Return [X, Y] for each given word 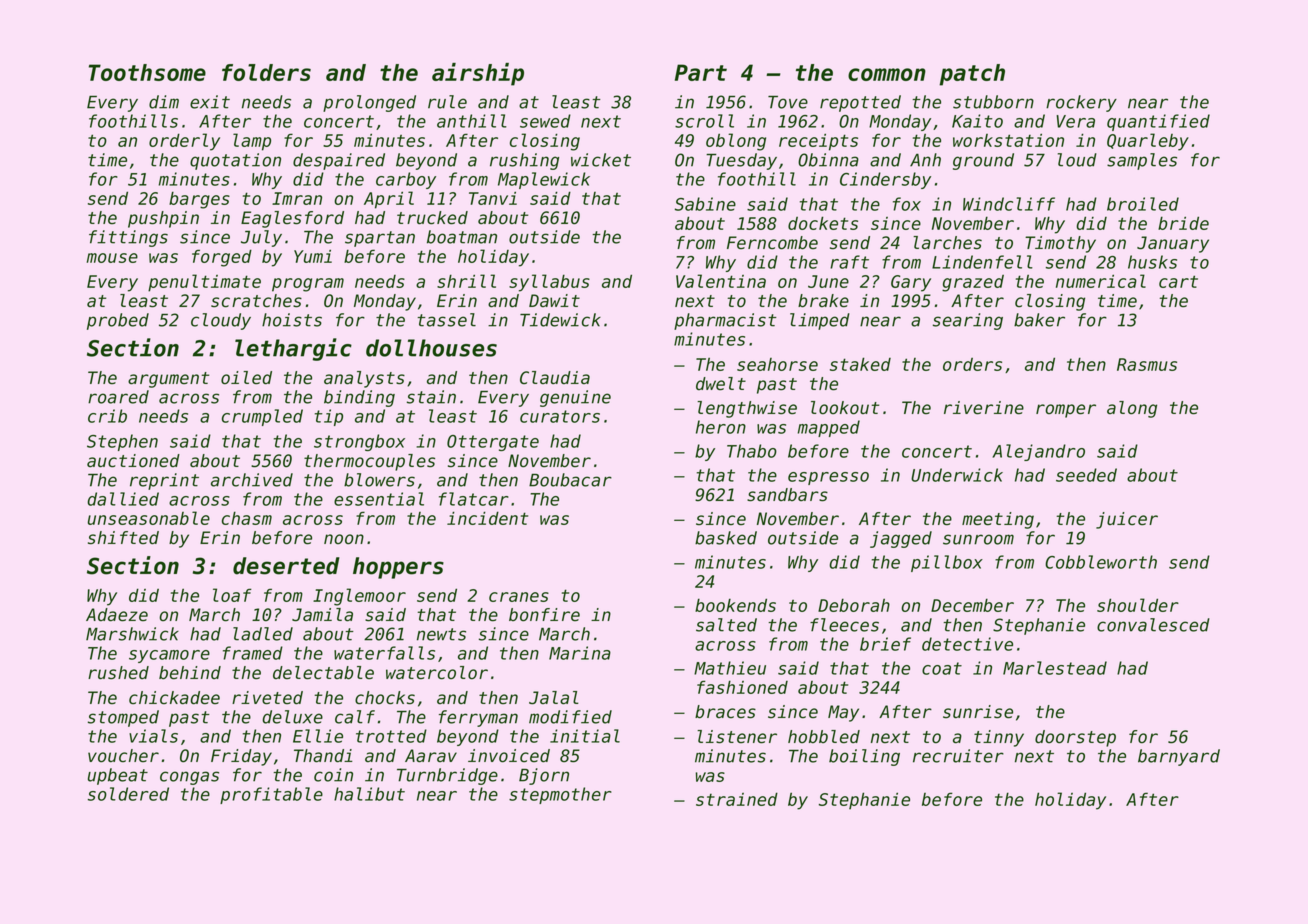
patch [972, 75]
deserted [286, 566]
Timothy [1060, 244]
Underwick [957, 475]
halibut [369, 794]
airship [478, 74]
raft [849, 262]
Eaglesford [292, 219]
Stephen [122, 442]
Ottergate [493, 443]
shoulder [1138, 605]
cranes [519, 597]
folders [266, 72]
